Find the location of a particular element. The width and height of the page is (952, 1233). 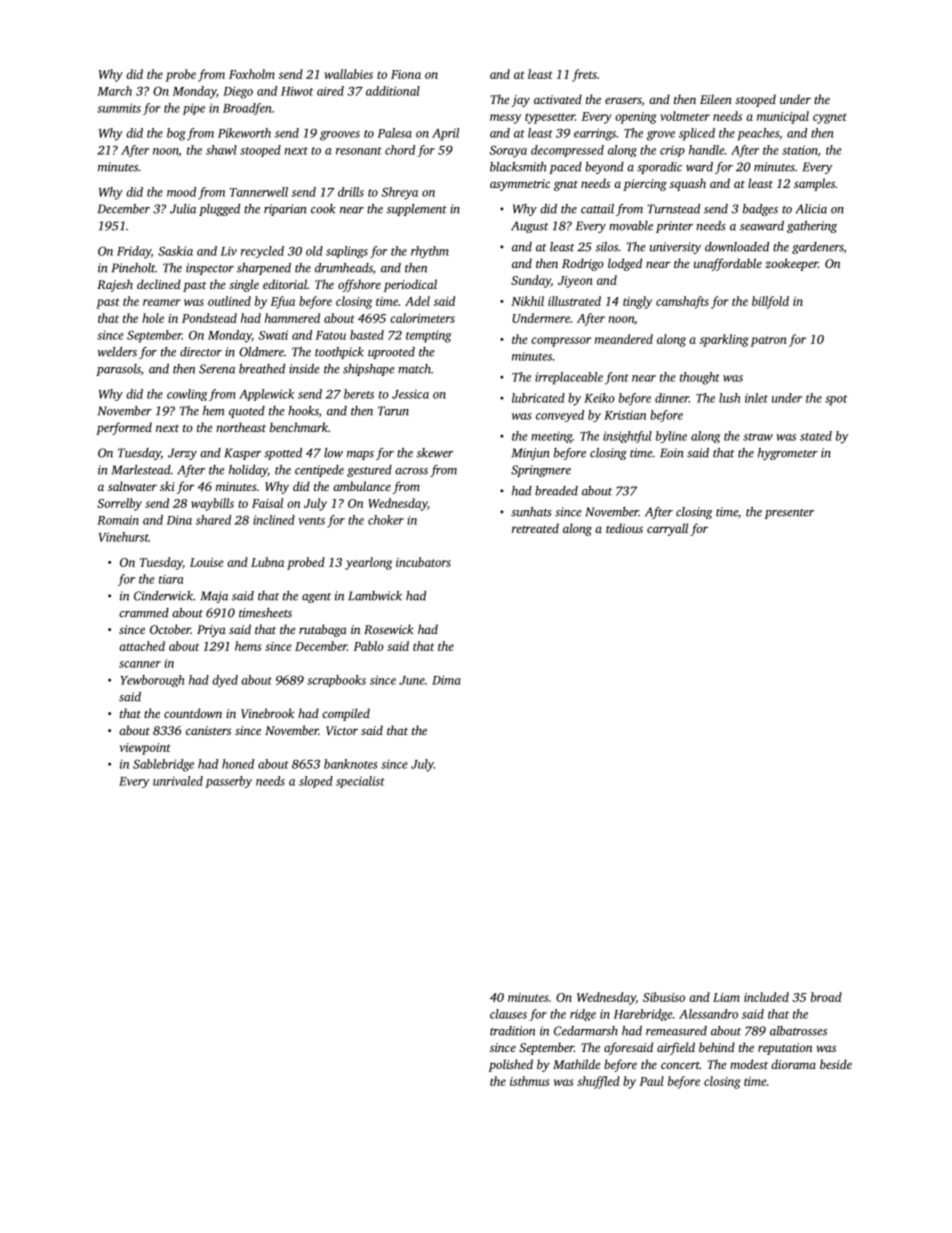

director is located at coordinates (201, 352).
